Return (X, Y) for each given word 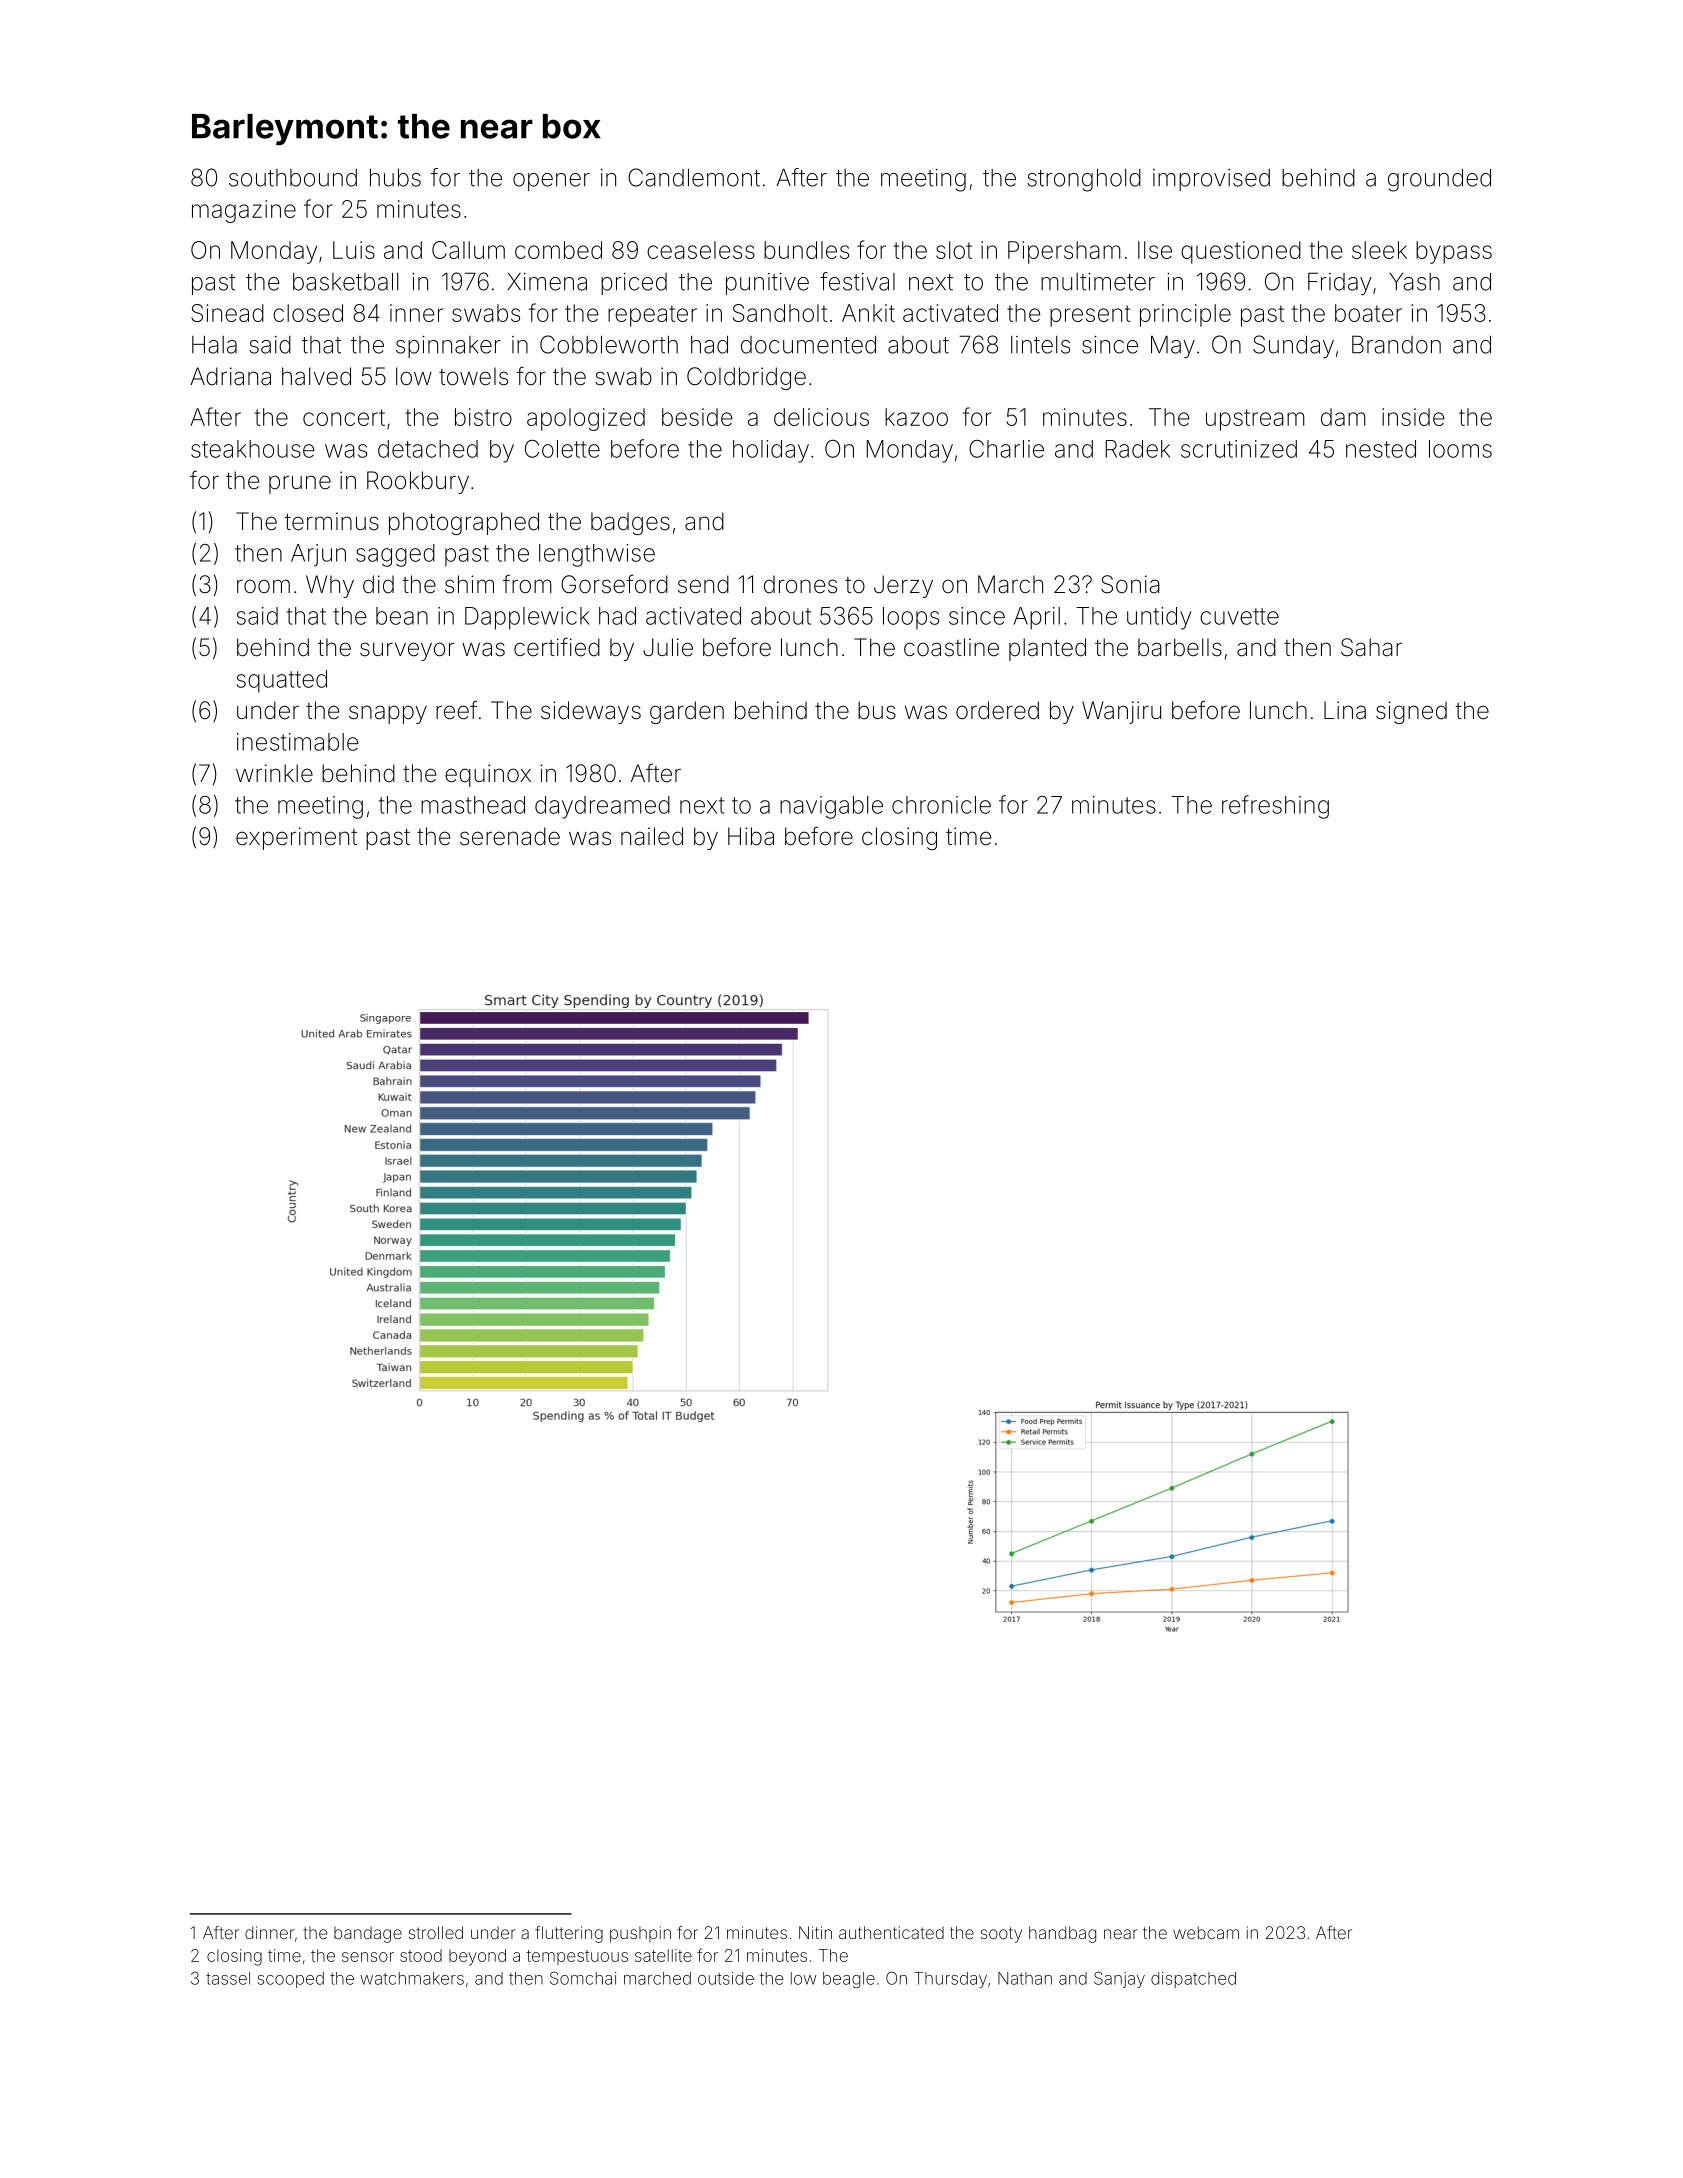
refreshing (1275, 807)
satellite (663, 1955)
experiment (296, 838)
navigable (831, 807)
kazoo (916, 417)
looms (1460, 449)
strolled (436, 1932)
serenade (510, 836)
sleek (1379, 250)
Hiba (751, 836)
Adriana (230, 376)
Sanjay (1119, 1979)
